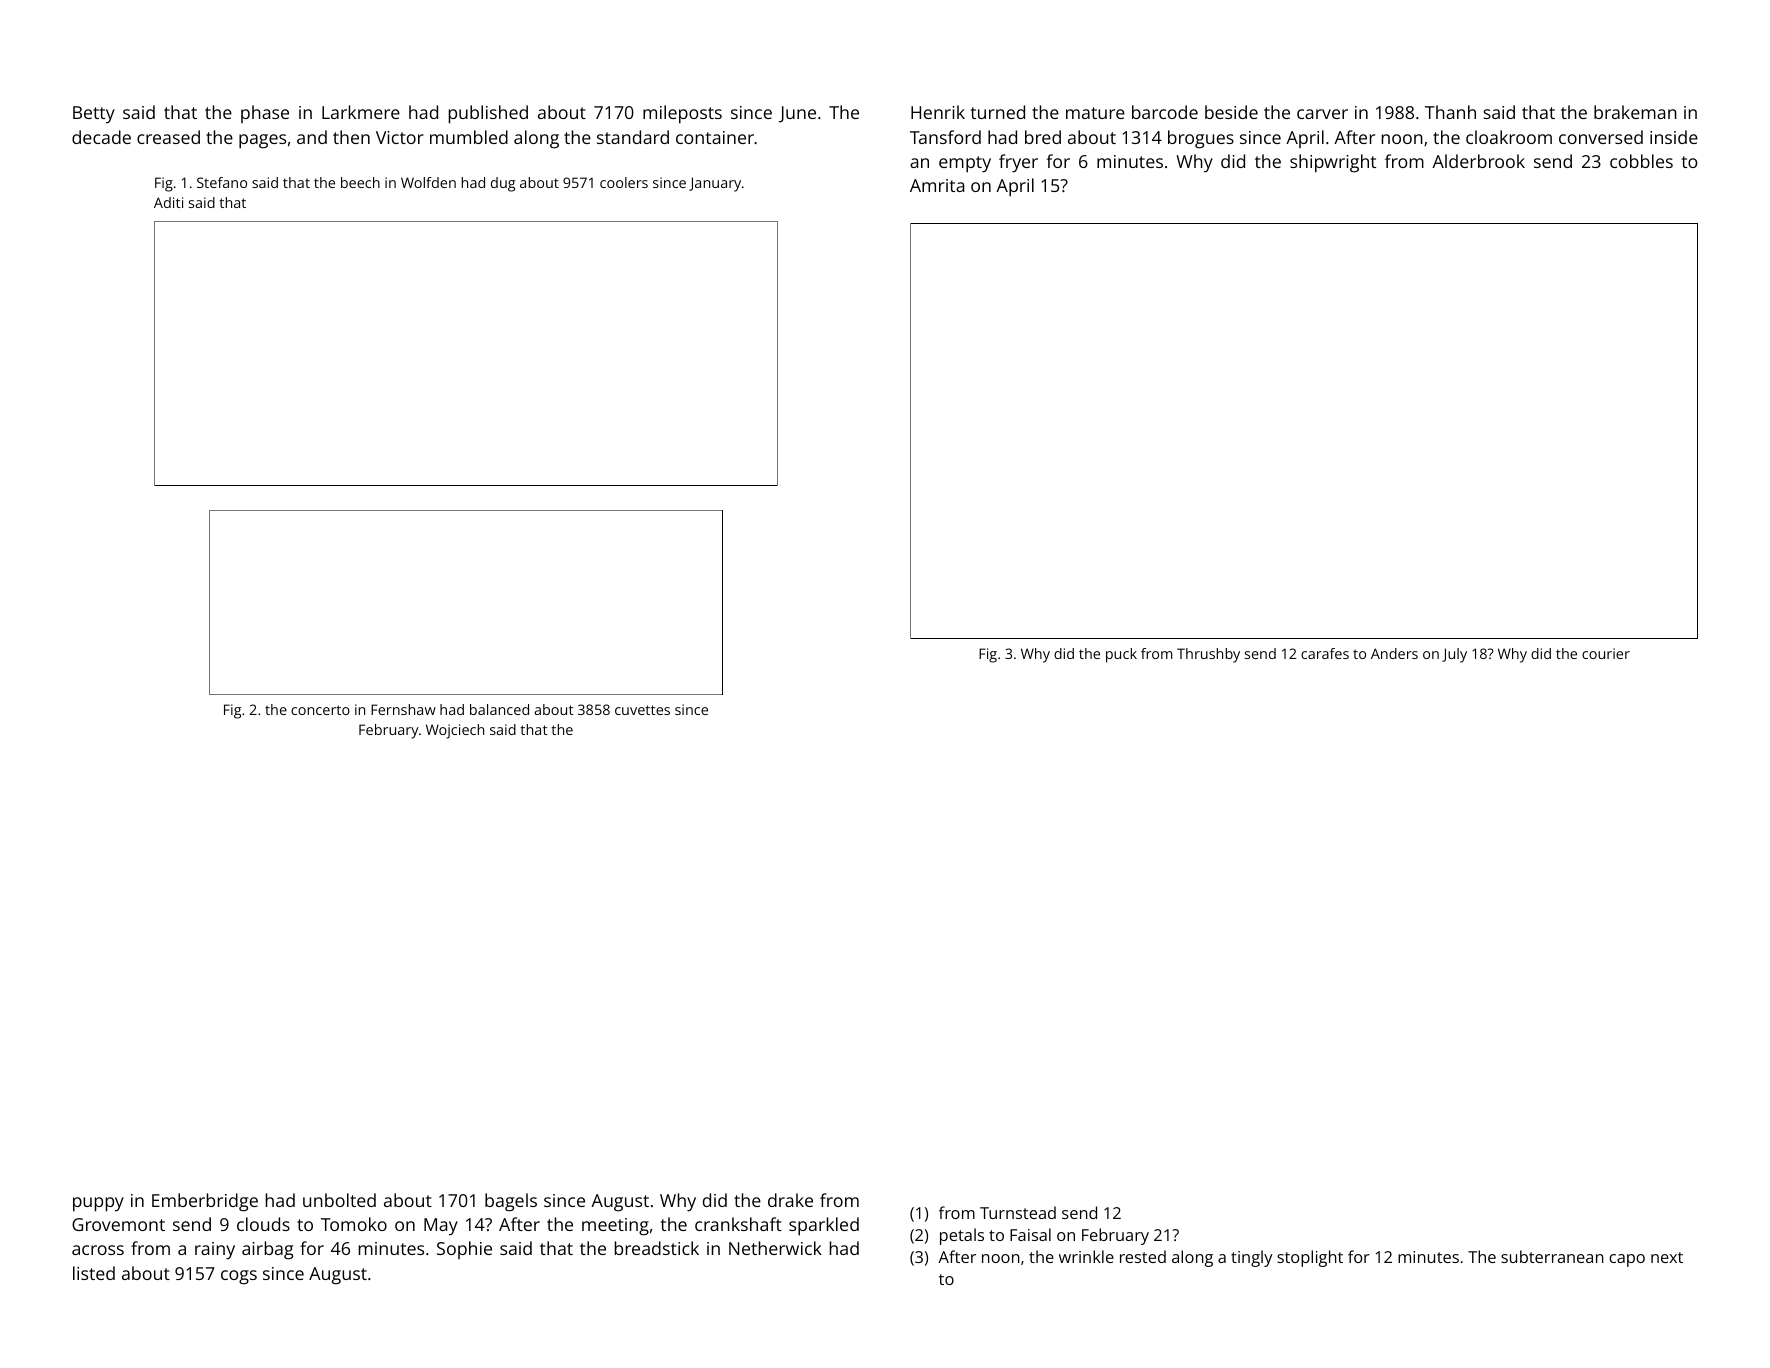 The width and height of the document is (1770, 1368). What do you see at coordinates (94, 1273) in the document?
I see `listed` at bounding box center [94, 1273].
